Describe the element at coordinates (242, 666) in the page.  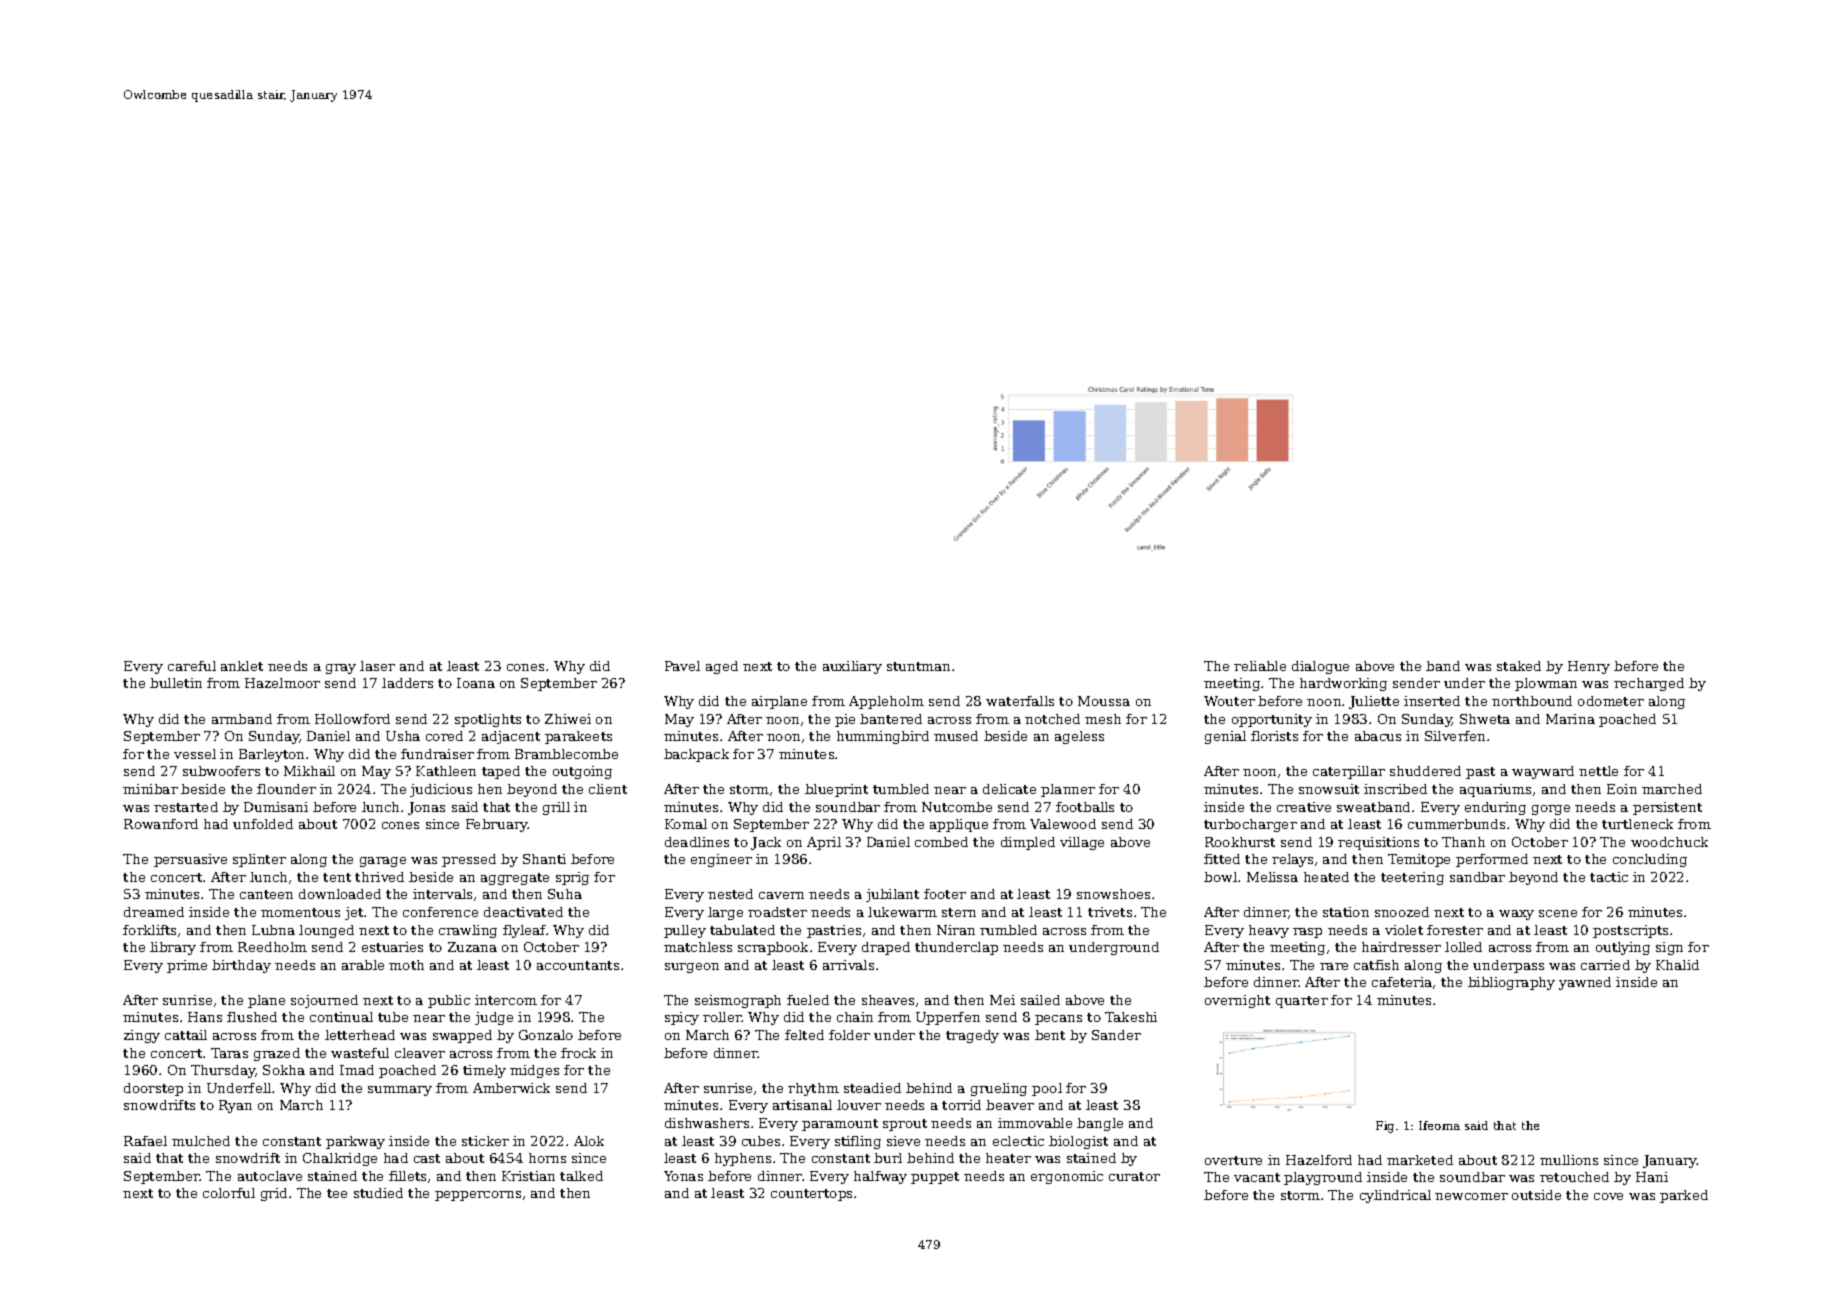
I see `anklet` at that location.
